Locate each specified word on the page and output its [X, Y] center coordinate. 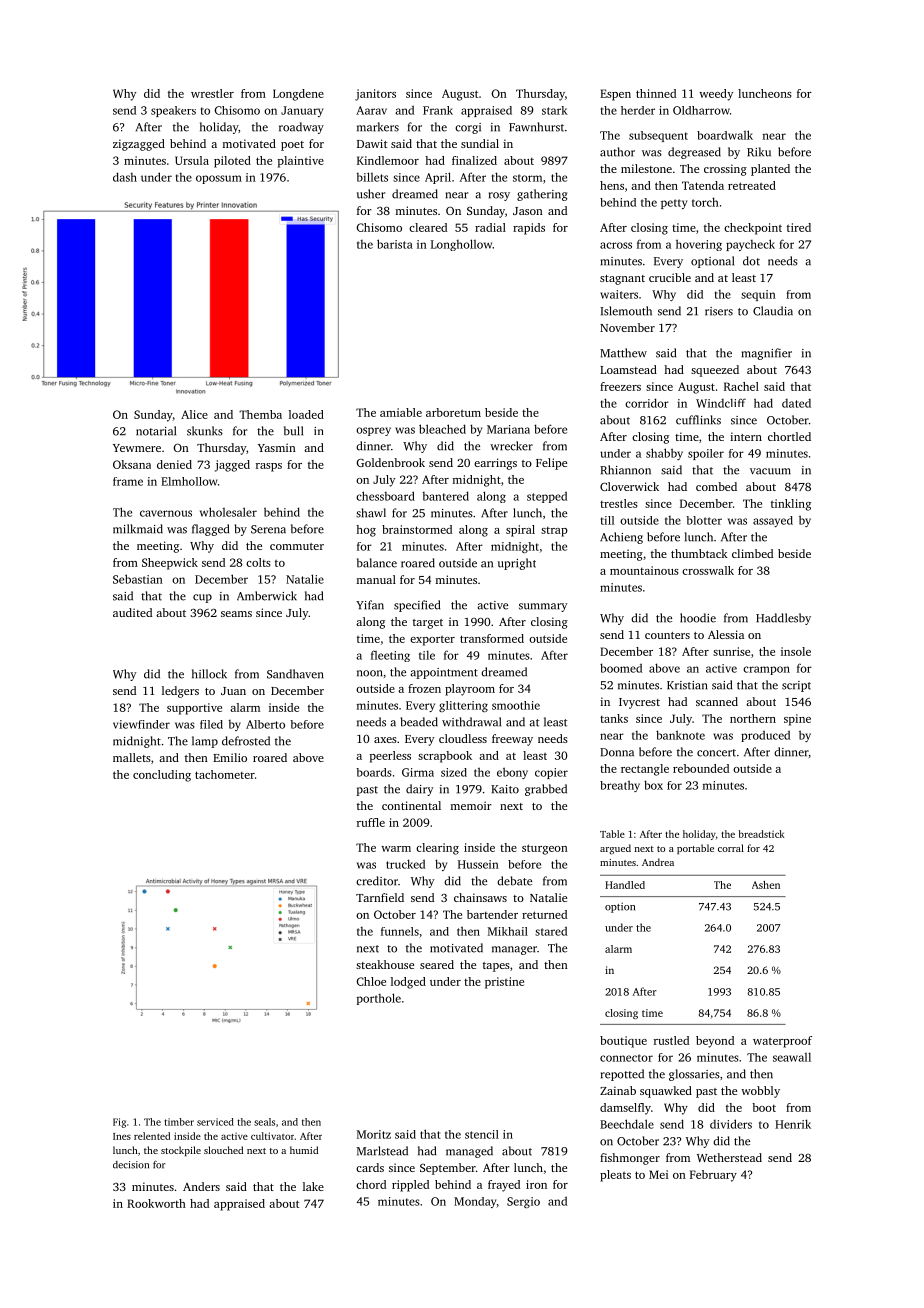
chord [371, 1184]
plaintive [301, 162]
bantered [445, 496]
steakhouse [385, 964]
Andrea [658, 862]
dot [751, 261]
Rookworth [156, 1203]
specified [417, 606]
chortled [789, 436]
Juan [233, 691]
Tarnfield [380, 897]
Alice [194, 414]
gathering [542, 195]
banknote [680, 735]
